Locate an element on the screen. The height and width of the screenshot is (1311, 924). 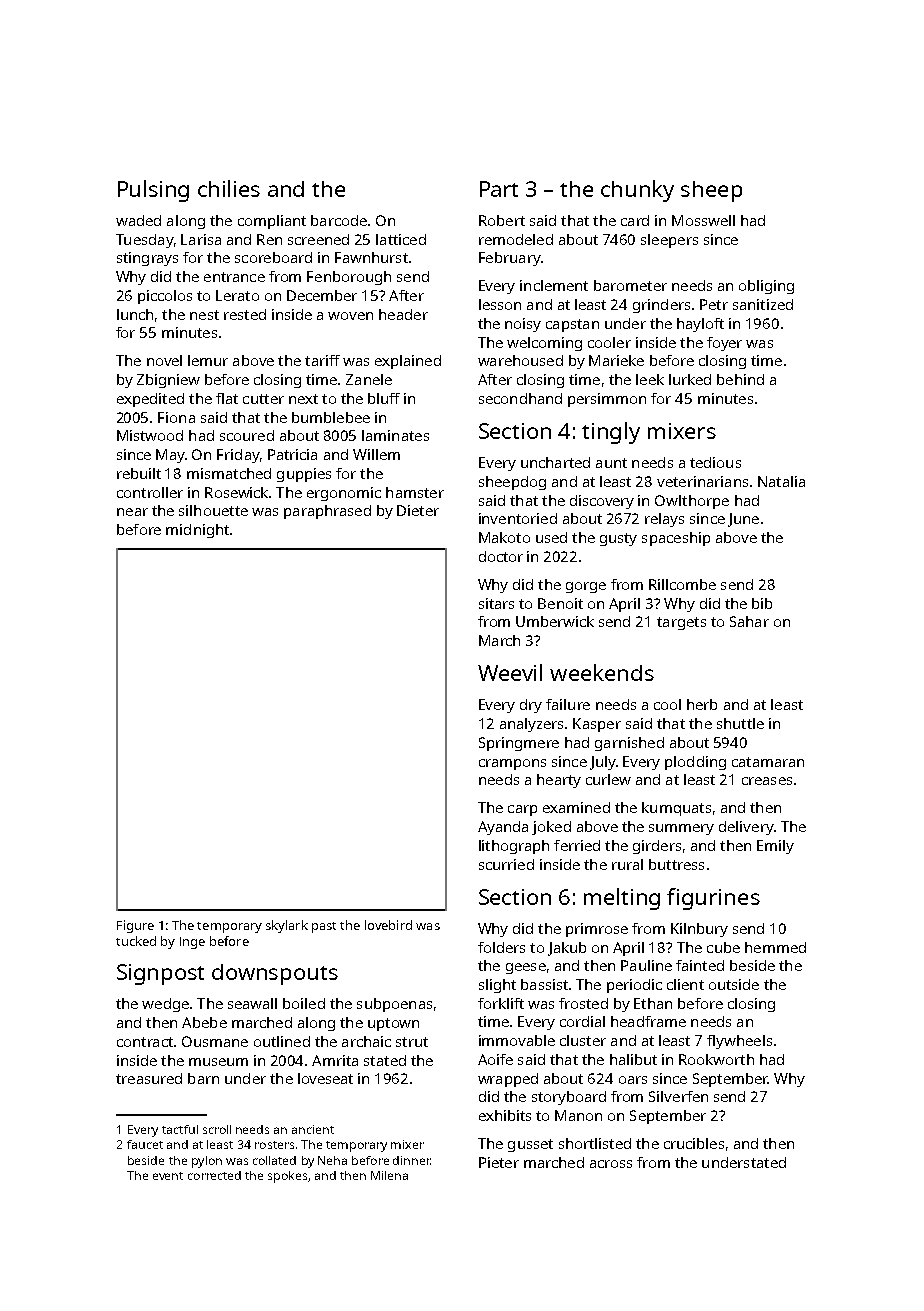
explained is located at coordinates (408, 362).
